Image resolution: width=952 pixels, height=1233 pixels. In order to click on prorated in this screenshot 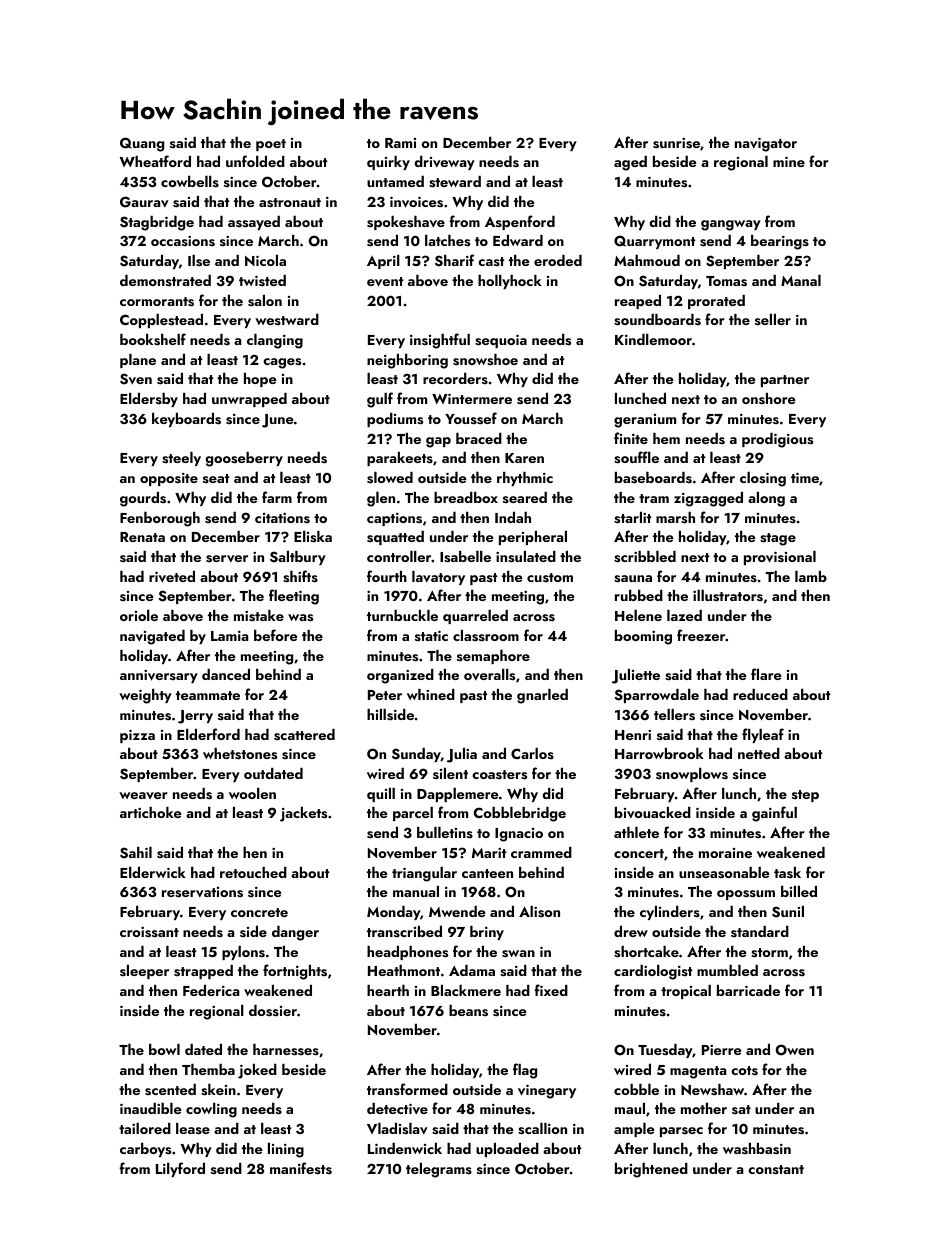, I will do `click(716, 302)`.
